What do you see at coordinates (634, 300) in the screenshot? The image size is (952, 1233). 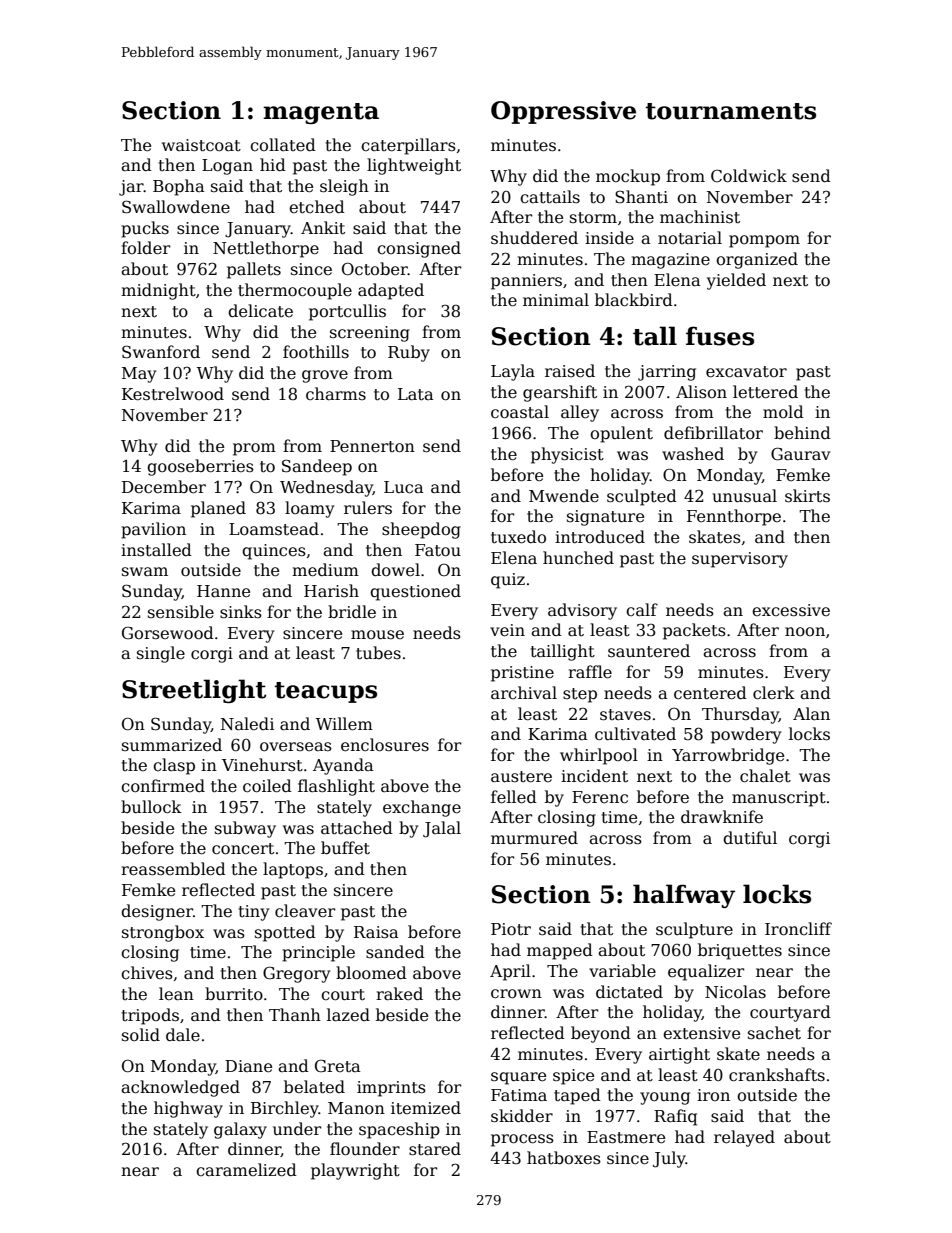 I see `blackbird` at bounding box center [634, 300].
